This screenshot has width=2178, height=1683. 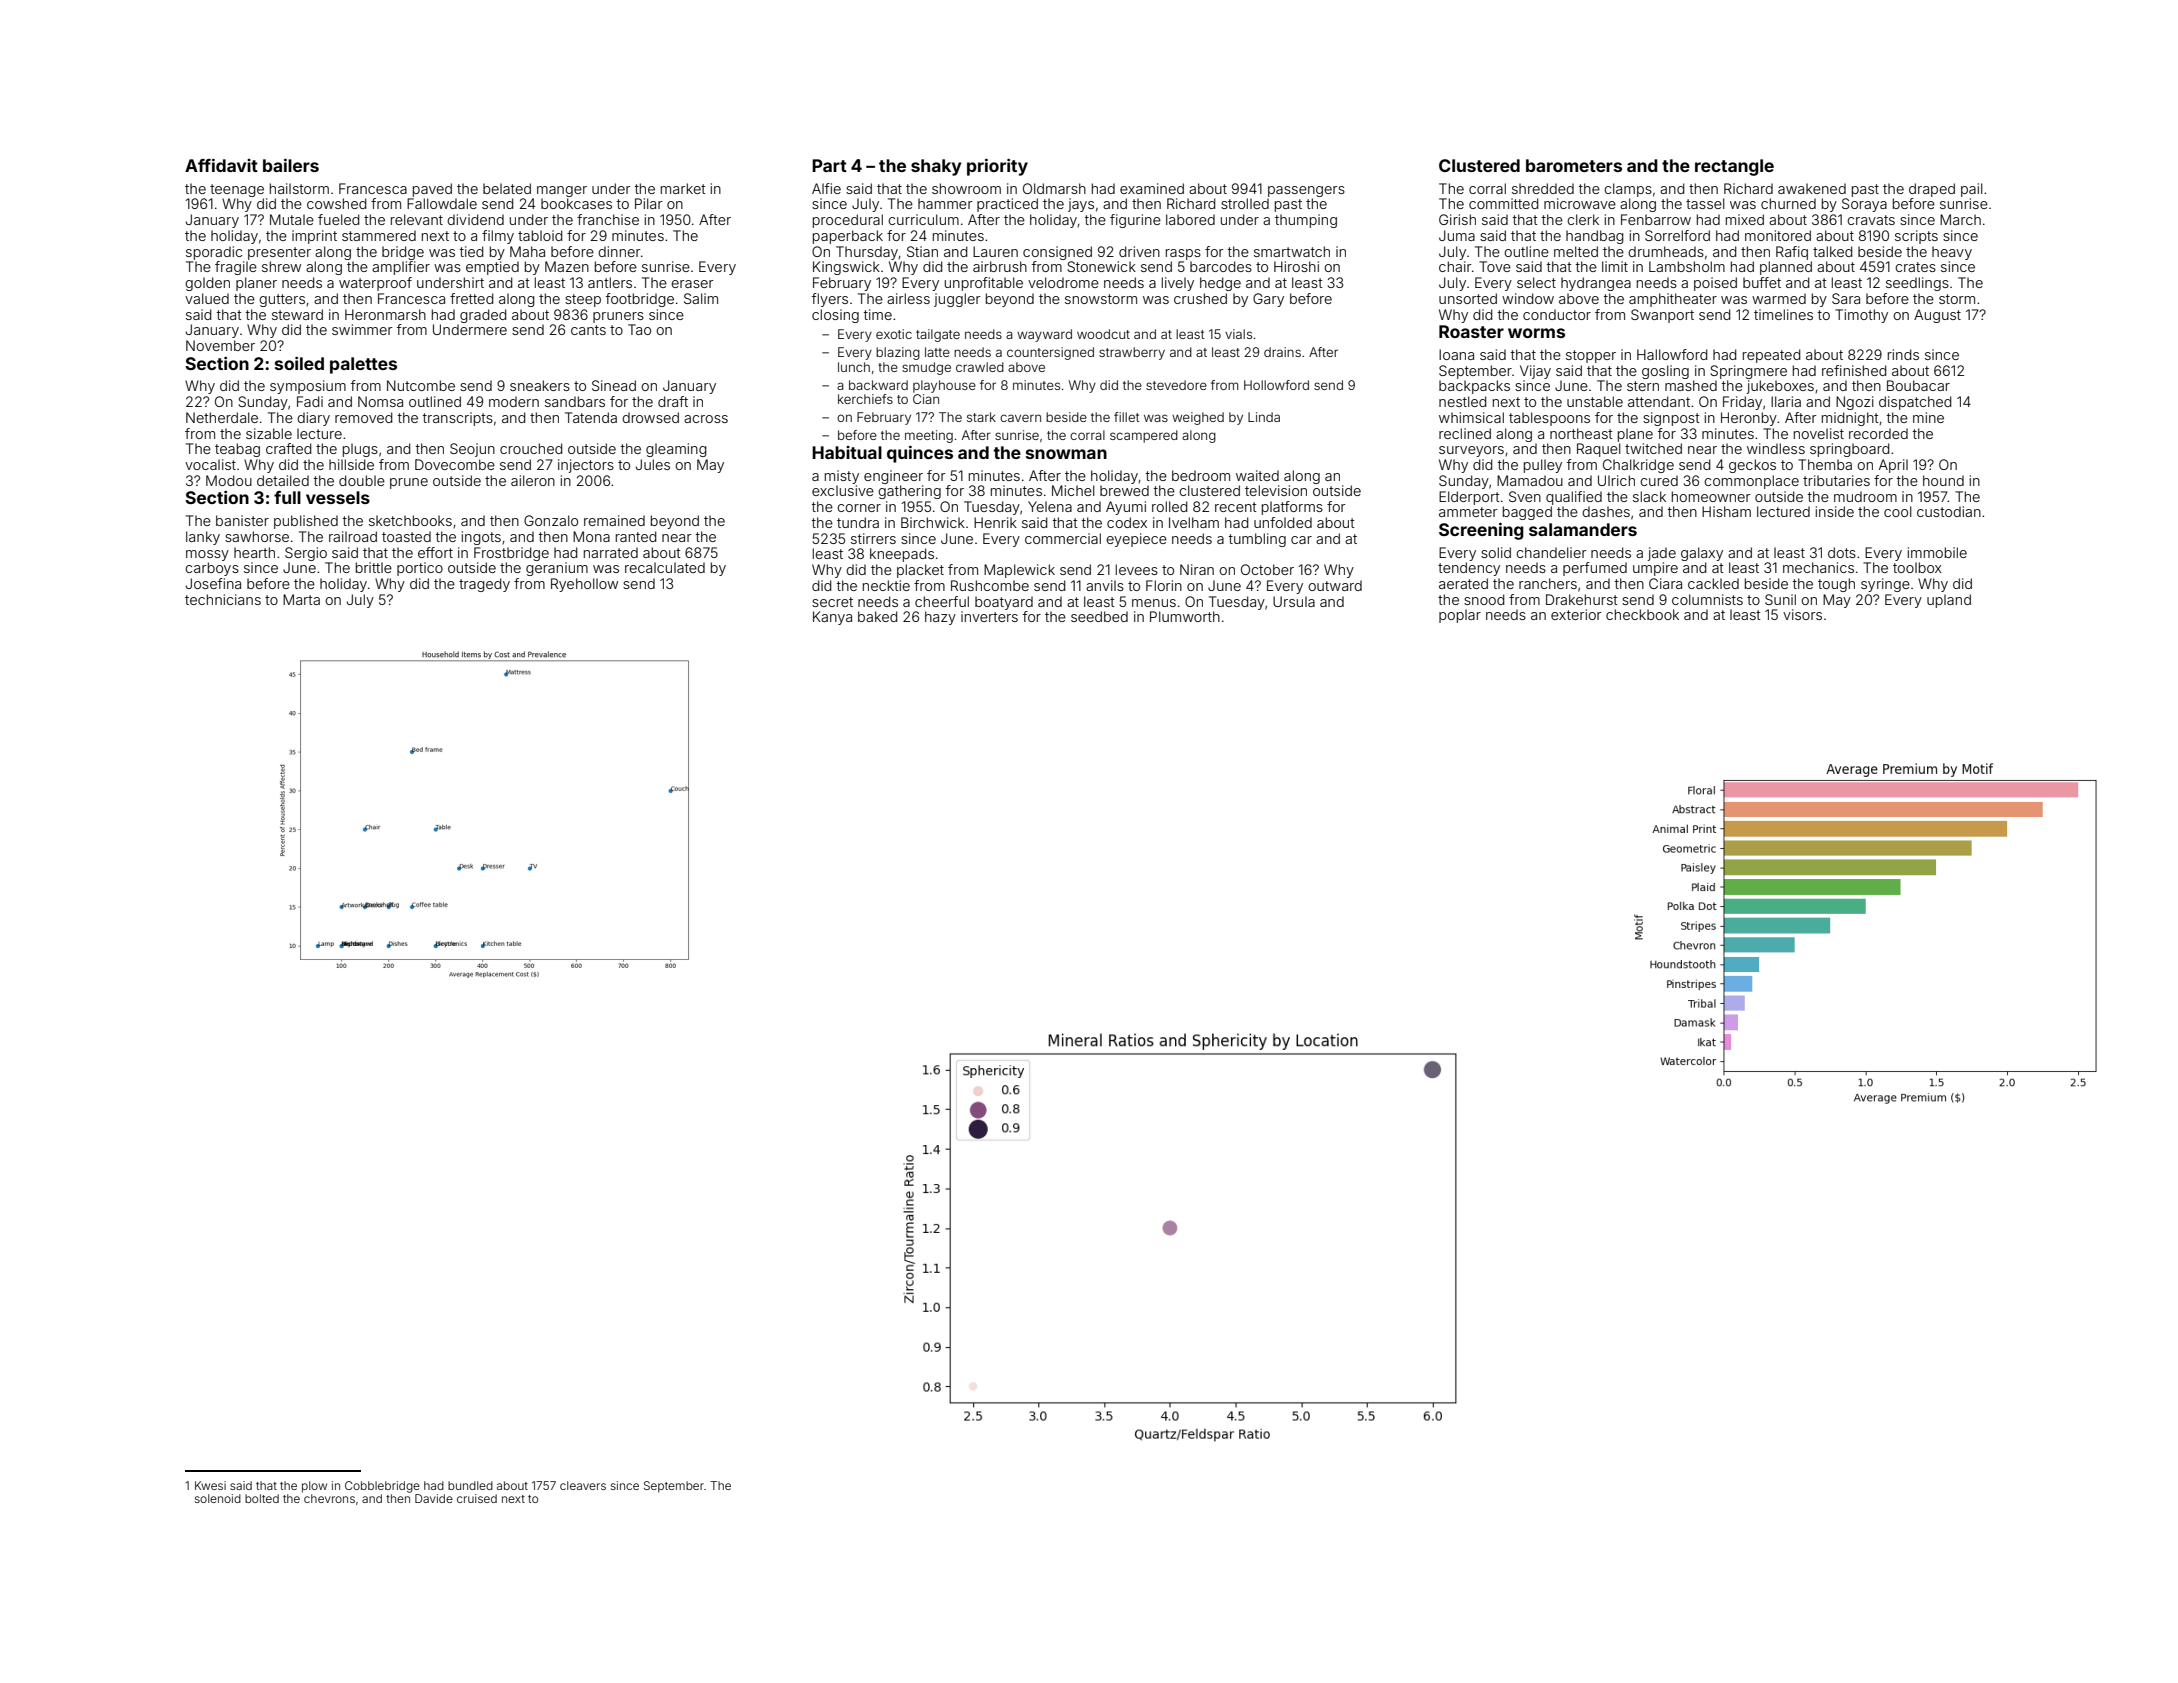 I want to click on Kwesi, so click(x=210, y=1485).
